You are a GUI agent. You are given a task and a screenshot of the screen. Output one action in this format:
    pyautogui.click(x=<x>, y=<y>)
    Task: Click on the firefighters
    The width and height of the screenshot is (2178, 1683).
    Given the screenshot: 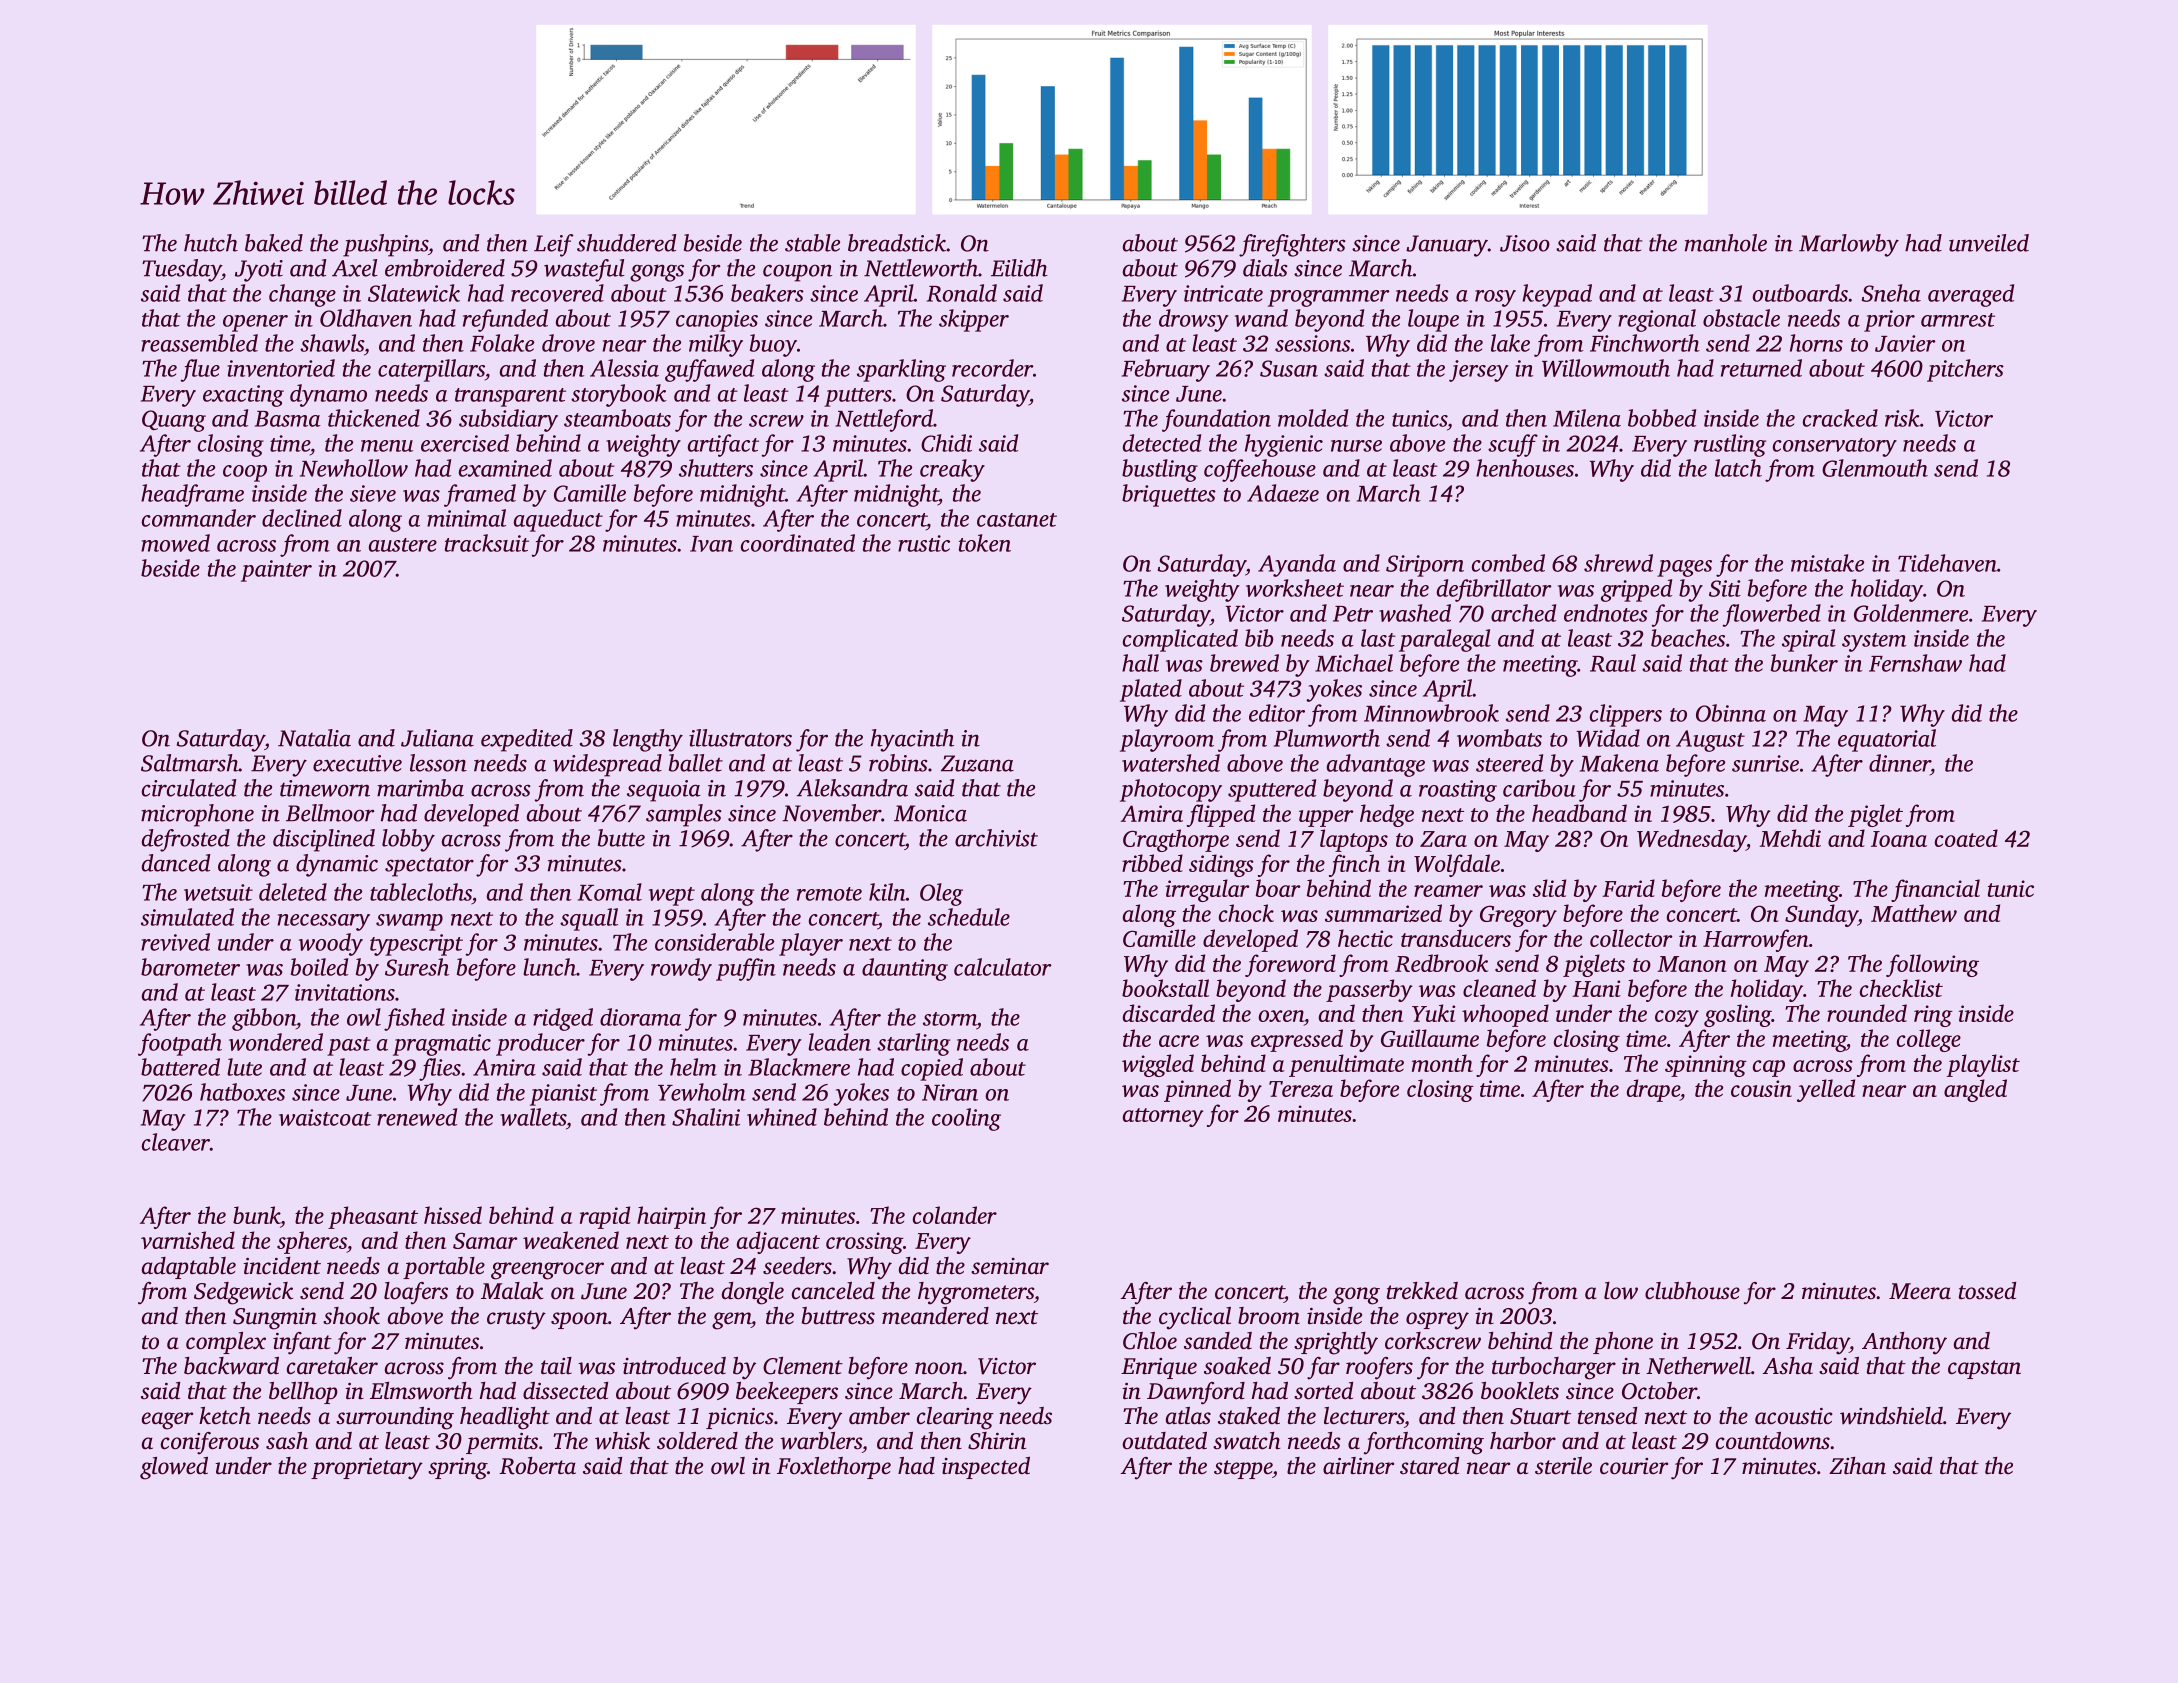 What is the action you would take?
    pyautogui.click(x=1292, y=245)
